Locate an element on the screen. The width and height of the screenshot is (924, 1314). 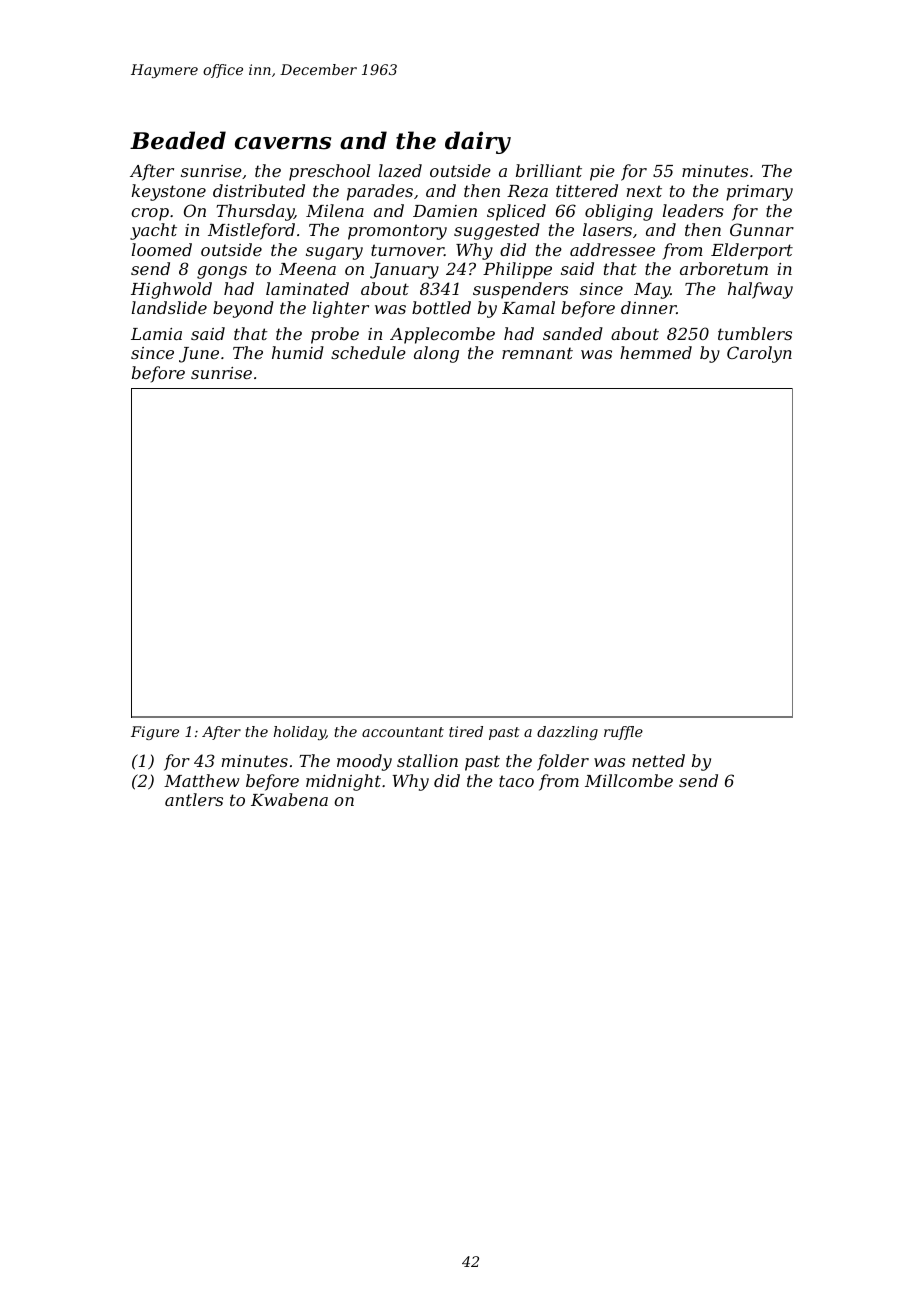
Kwabena is located at coordinates (289, 799).
